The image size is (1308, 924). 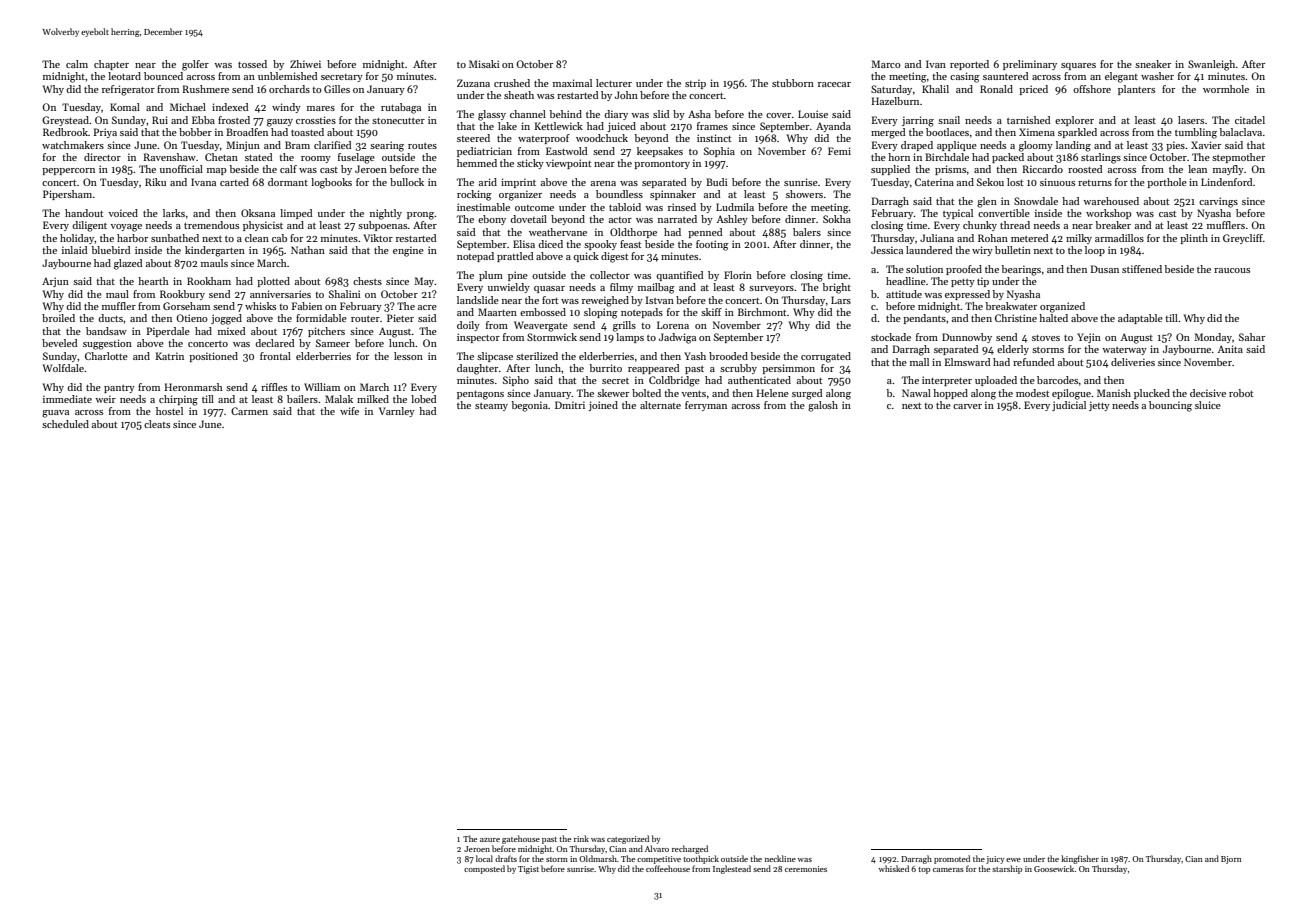 I want to click on offshore, so click(x=1092, y=89).
